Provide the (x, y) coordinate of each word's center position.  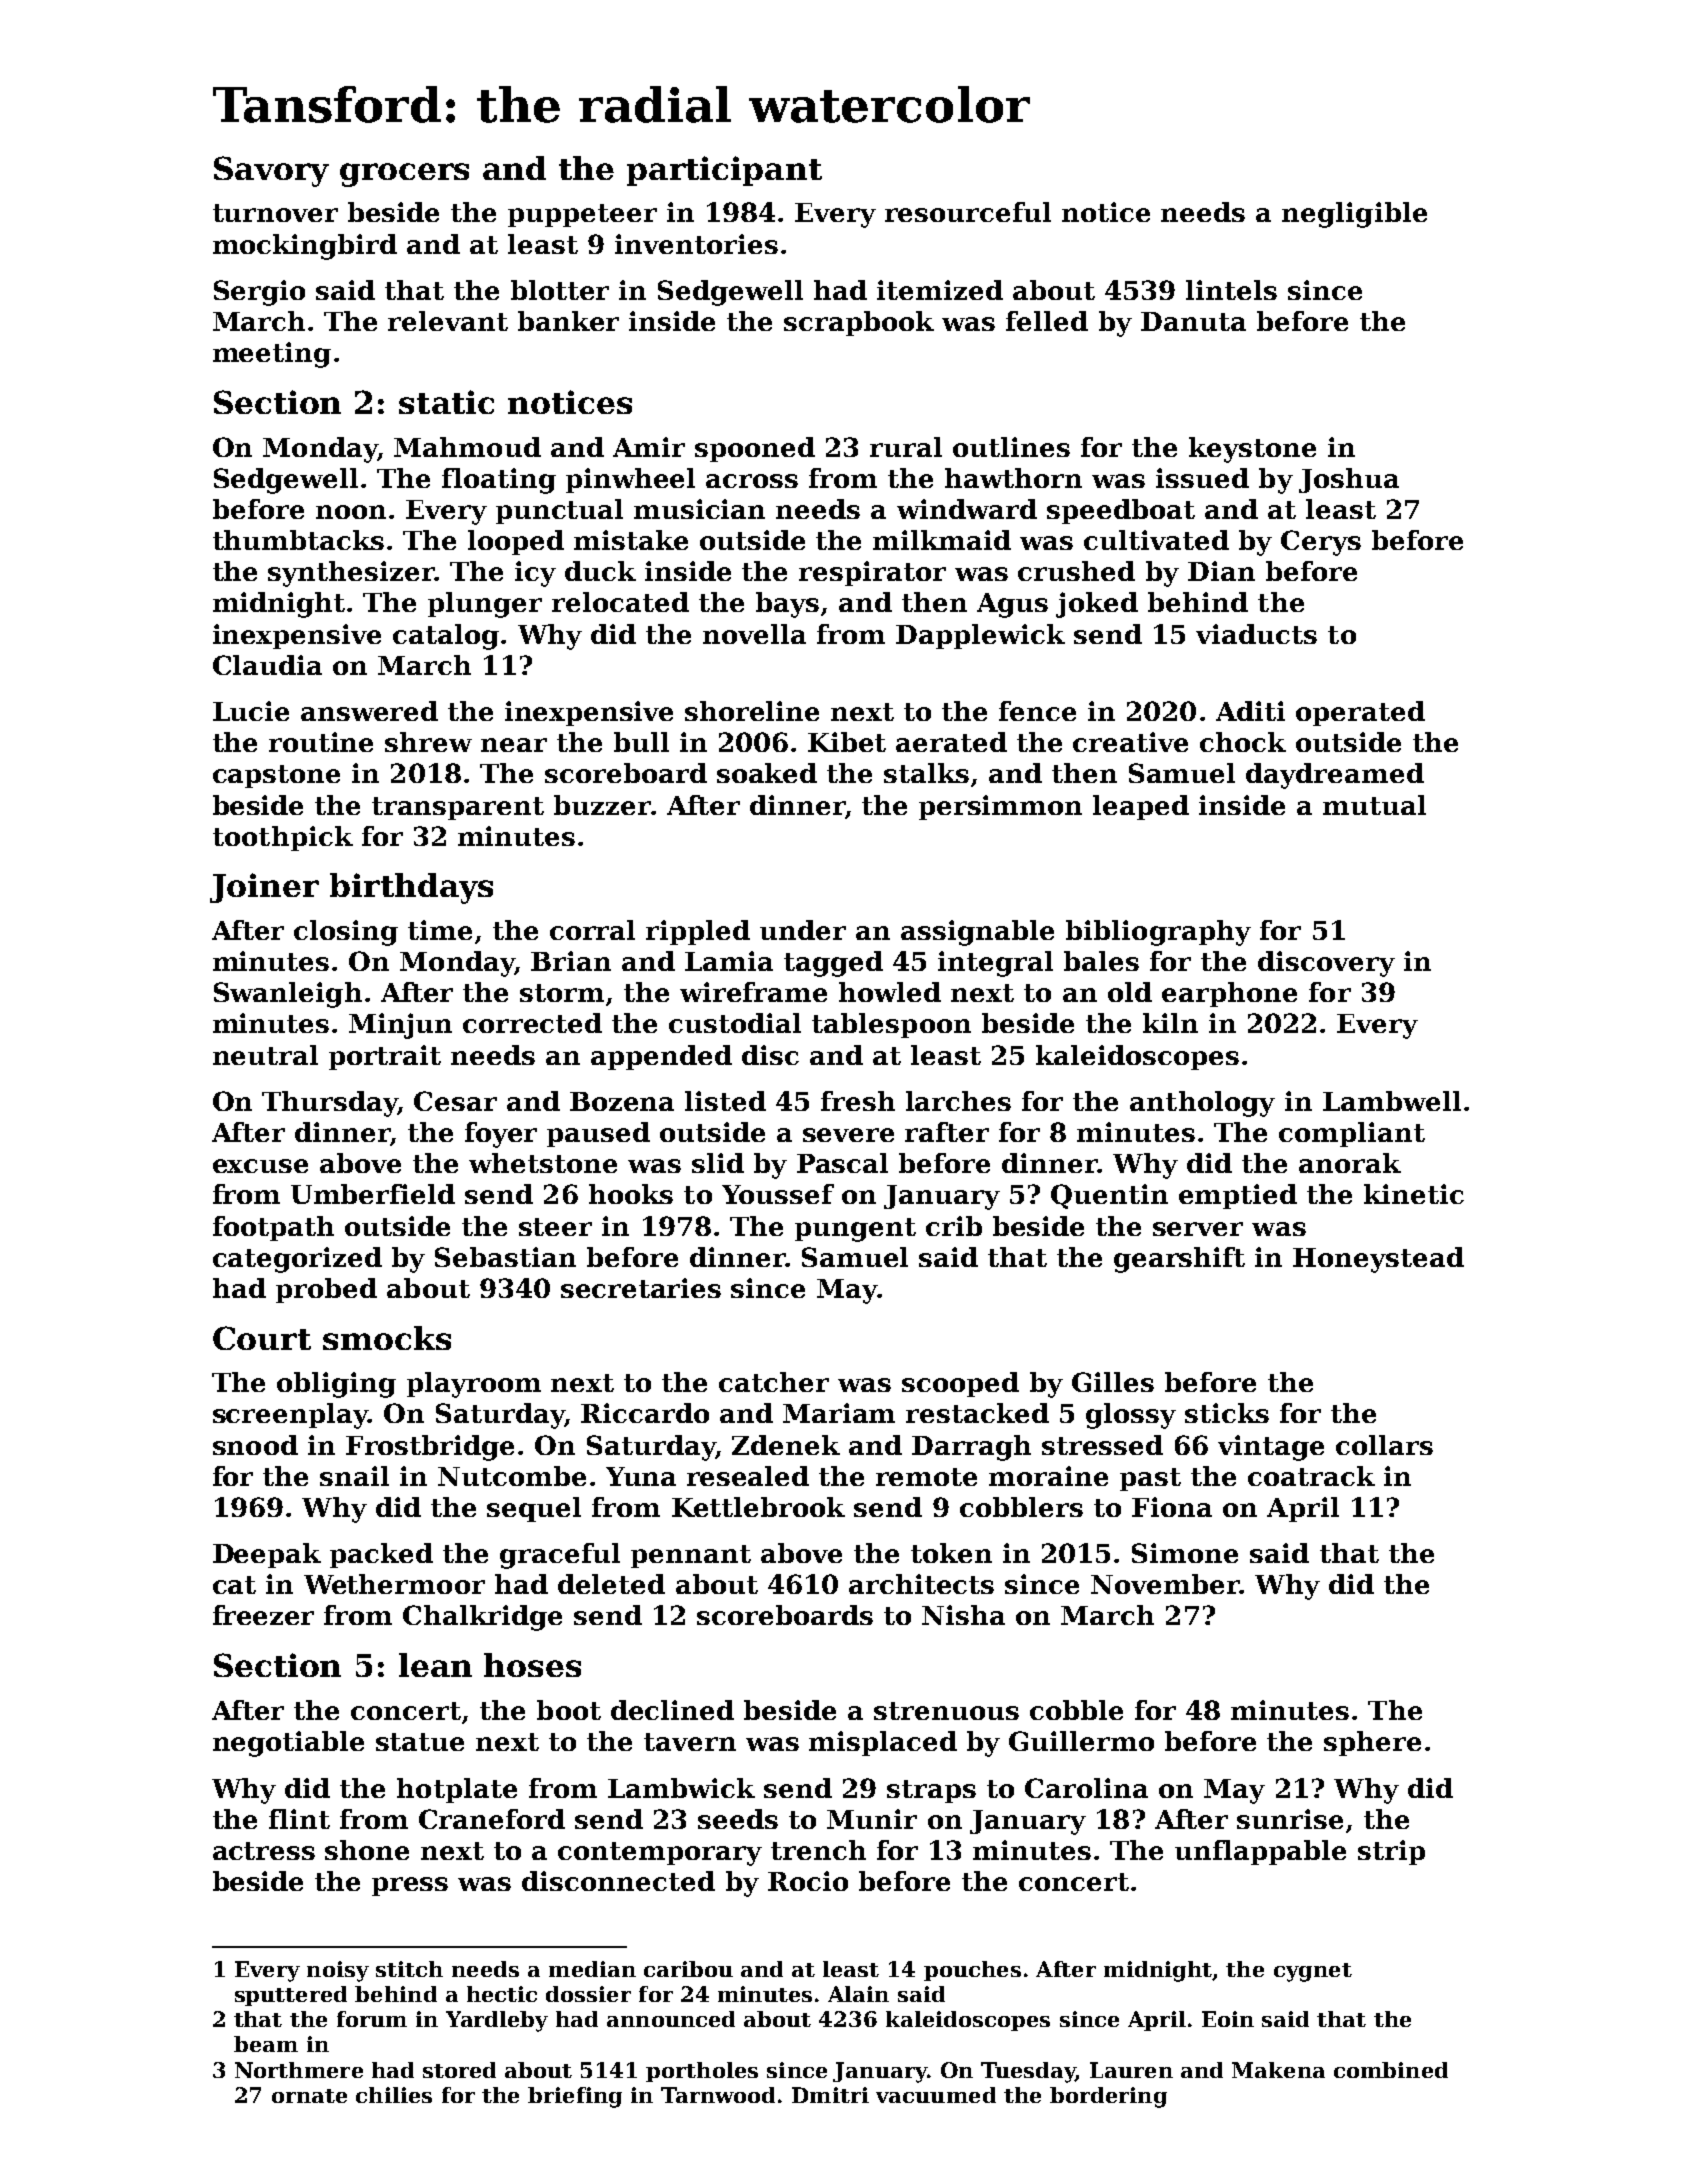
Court (262, 1338)
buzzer (602, 805)
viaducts (1256, 634)
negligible (1354, 215)
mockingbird (305, 247)
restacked (977, 1413)
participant (724, 171)
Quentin (1109, 1196)
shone (367, 1850)
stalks (926, 773)
